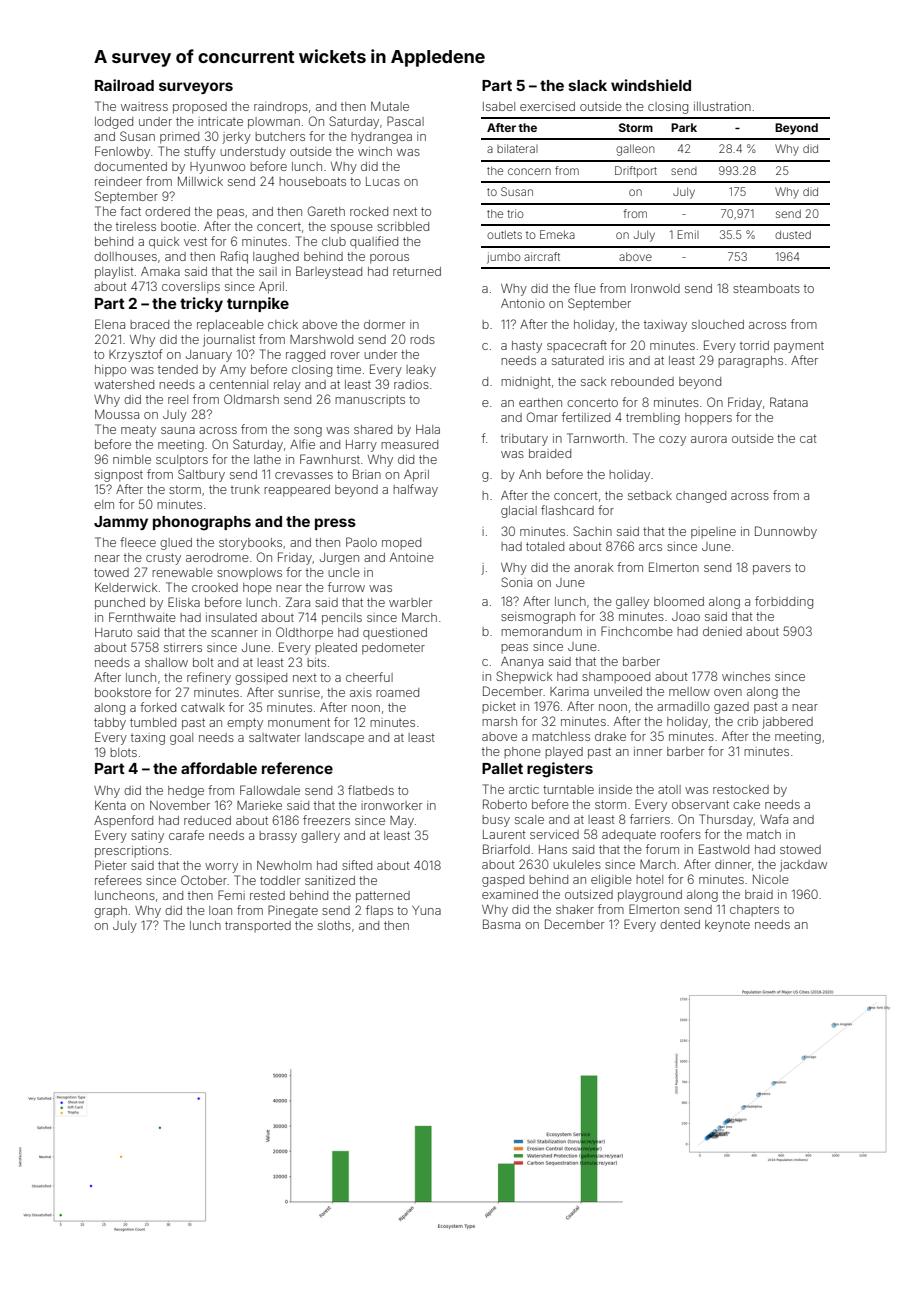  I want to click on playlist, so click(114, 273).
